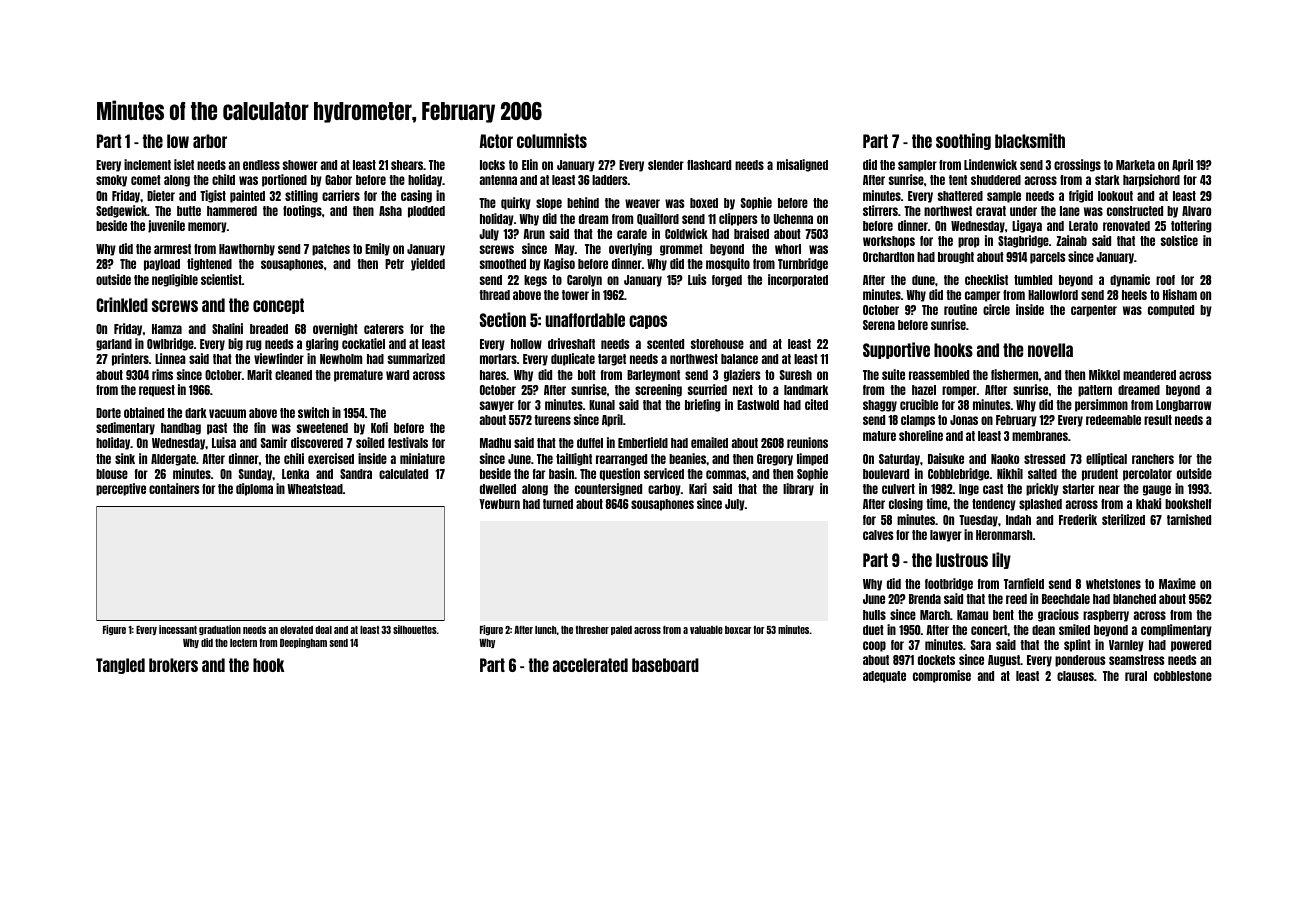 Image resolution: width=1308 pixels, height=924 pixels. I want to click on request, so click(157, 391).
